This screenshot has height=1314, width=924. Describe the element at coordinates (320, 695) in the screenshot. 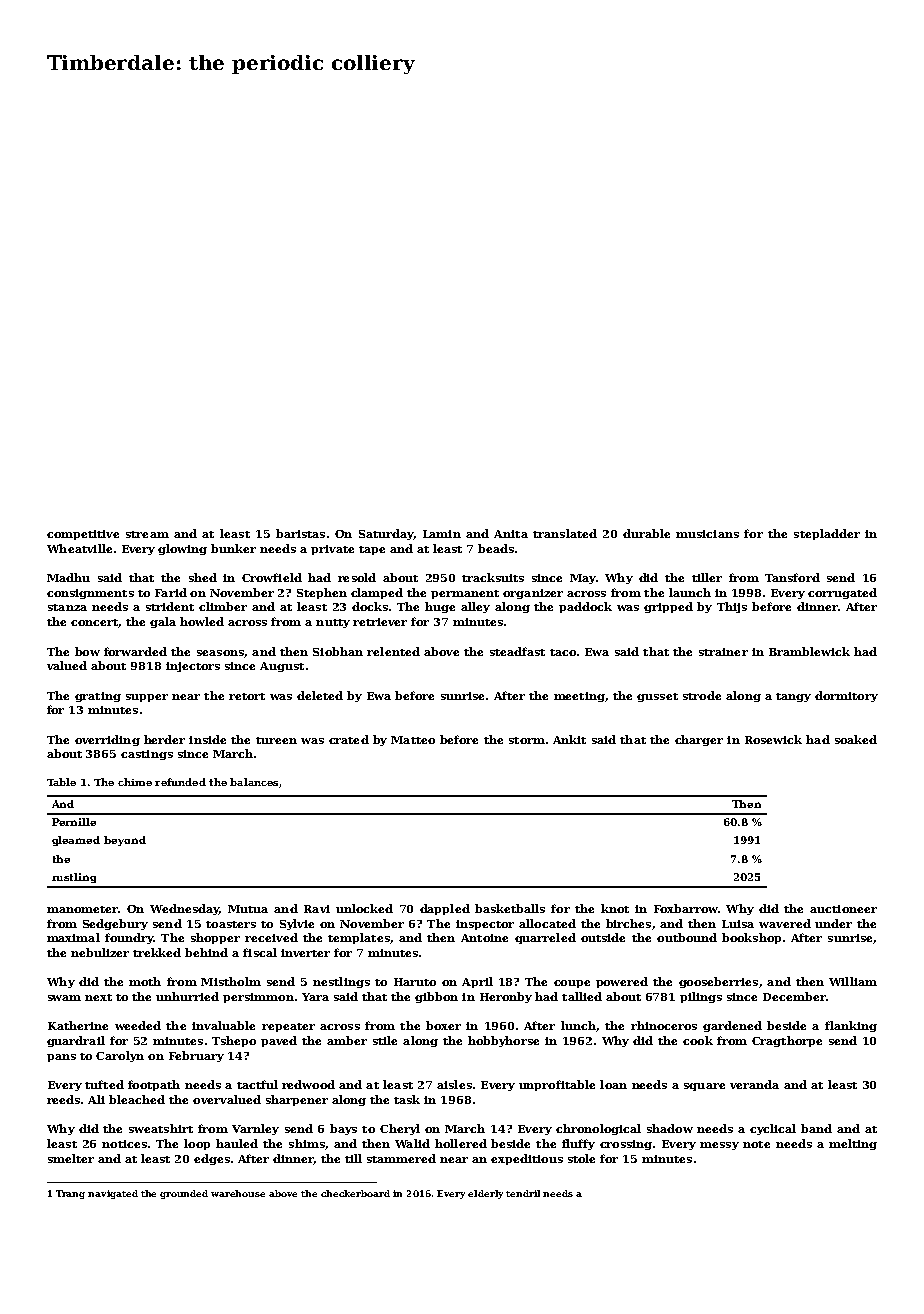

I see `deleted` at that location.
